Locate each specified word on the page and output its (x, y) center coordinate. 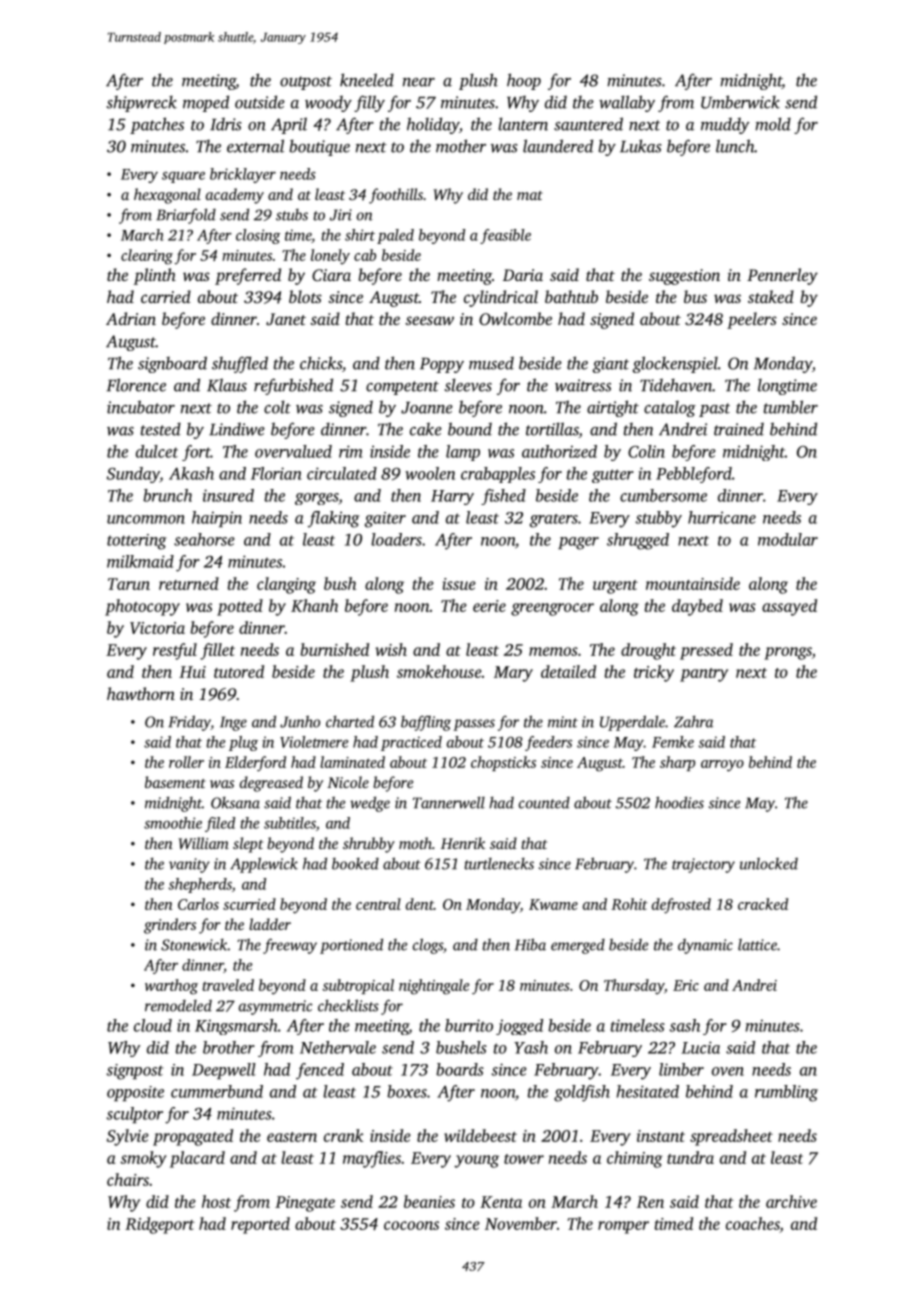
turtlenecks (499, 863)
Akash (191, 473)
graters (554, 521)
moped (206, 103)
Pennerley (782, 276)
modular (788, 539)
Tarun (129, 584)
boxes (407, 1091)
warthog (171, 987)
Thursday (634, 987)
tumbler (791, 407)
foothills (396, 196)
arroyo (722, 766)
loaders (396, 539)
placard (197, 1159)
